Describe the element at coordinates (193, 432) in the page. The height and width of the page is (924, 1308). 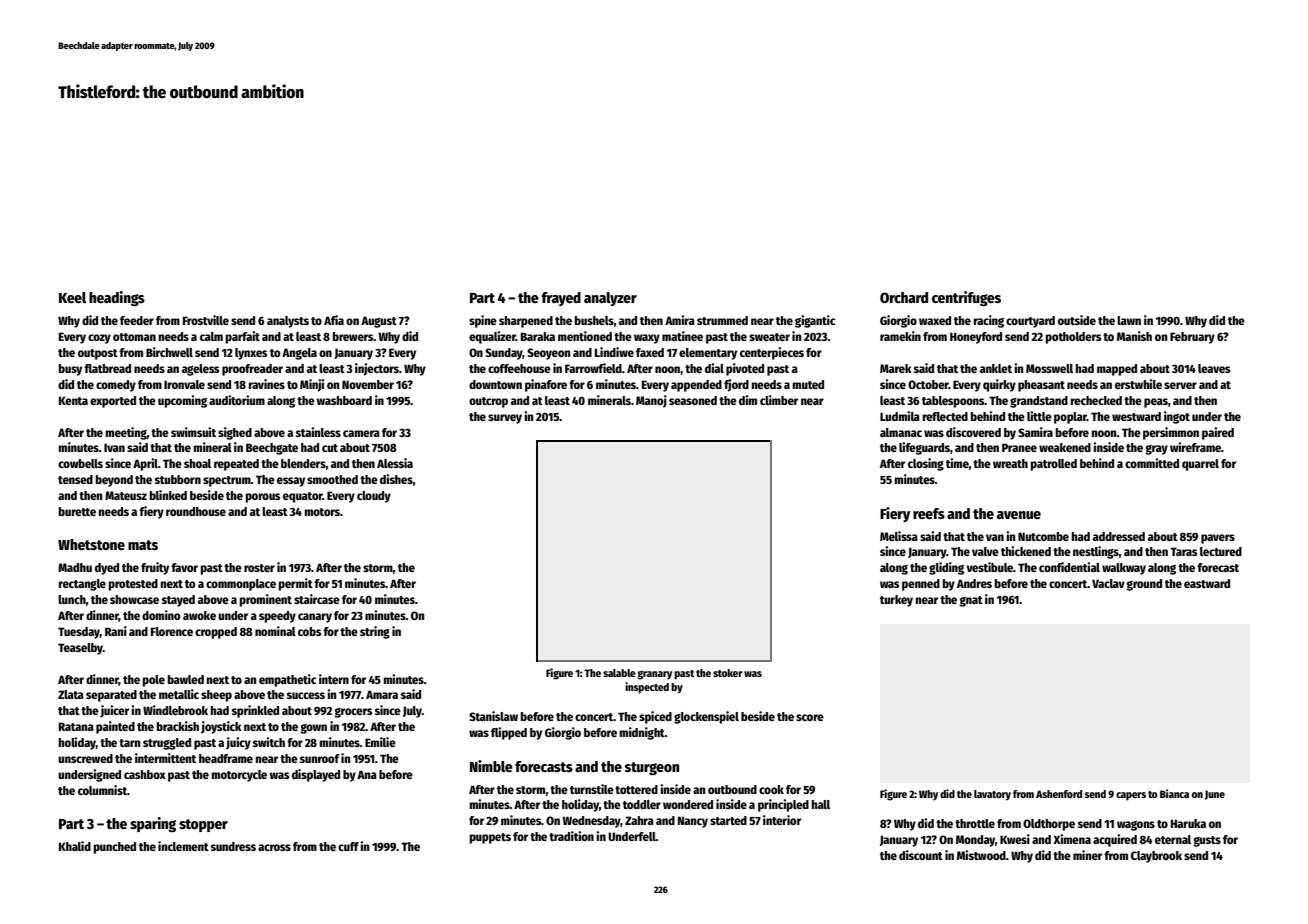
I see `swimsuit` at that location.
